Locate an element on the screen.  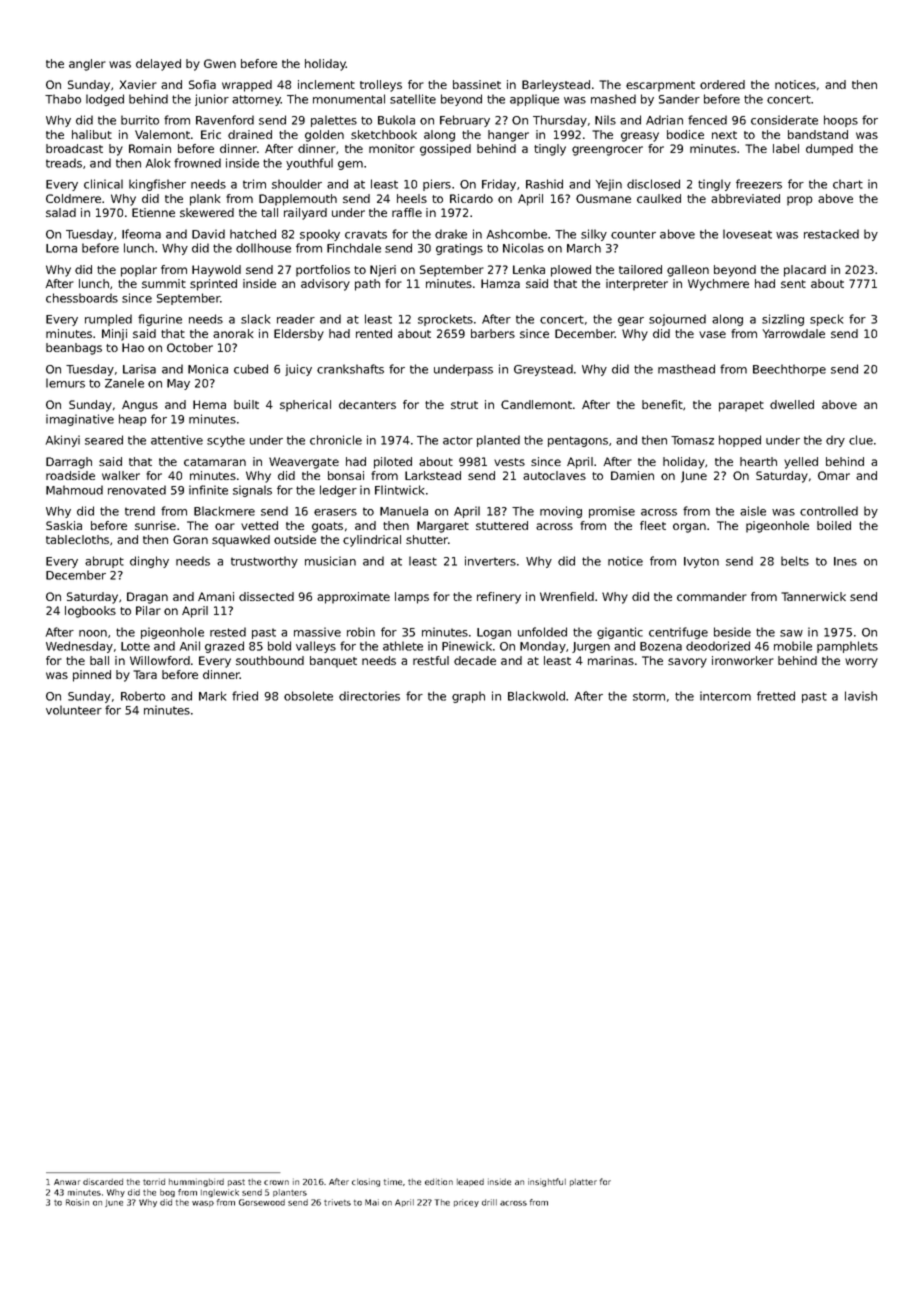
angler is located at coordinates (87, 65).
